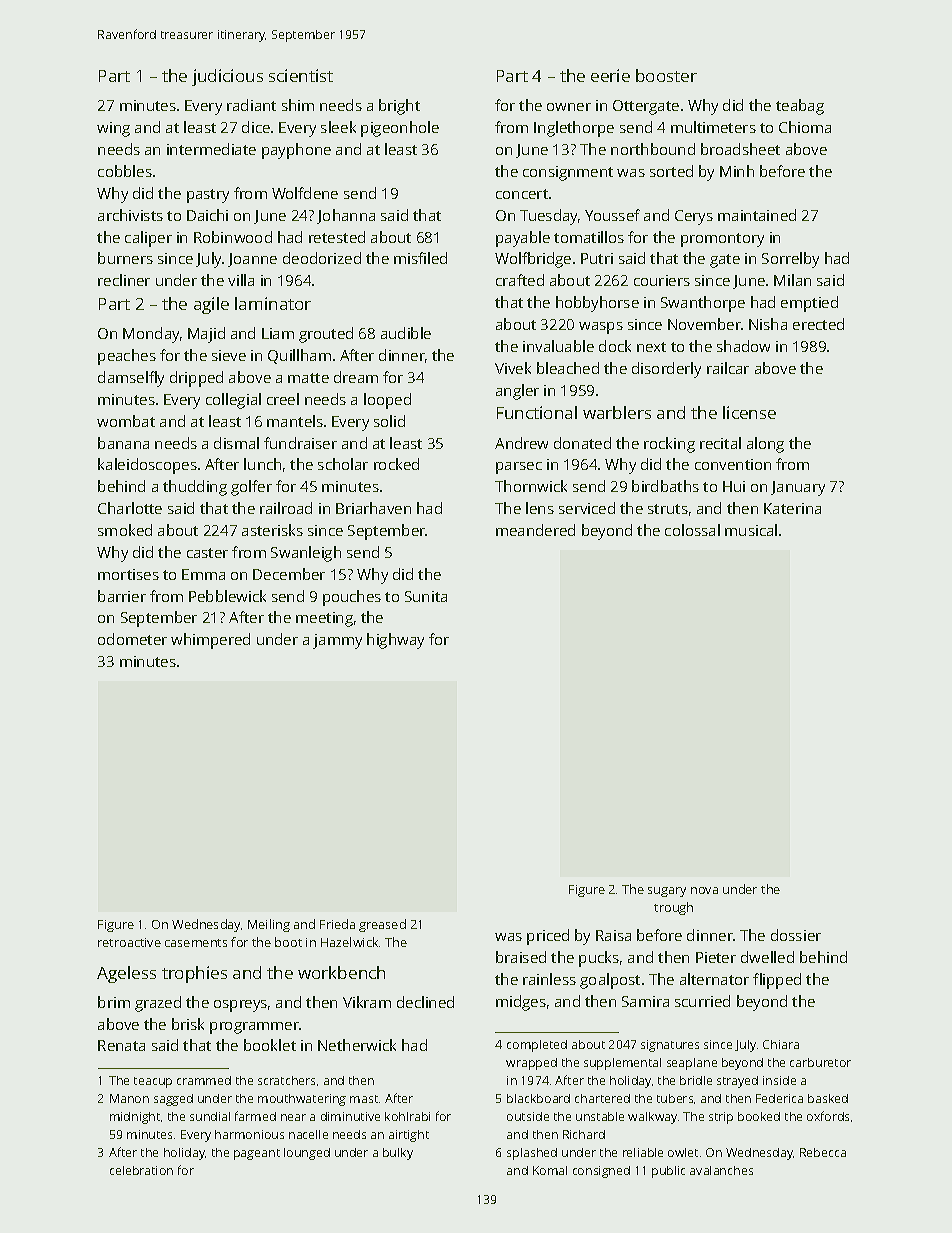 The width and height of the page is (952, 1233). What do you see at coordinates (601, 1172) in the page?
I see `consigned` at bounding box center [601, 1172].
